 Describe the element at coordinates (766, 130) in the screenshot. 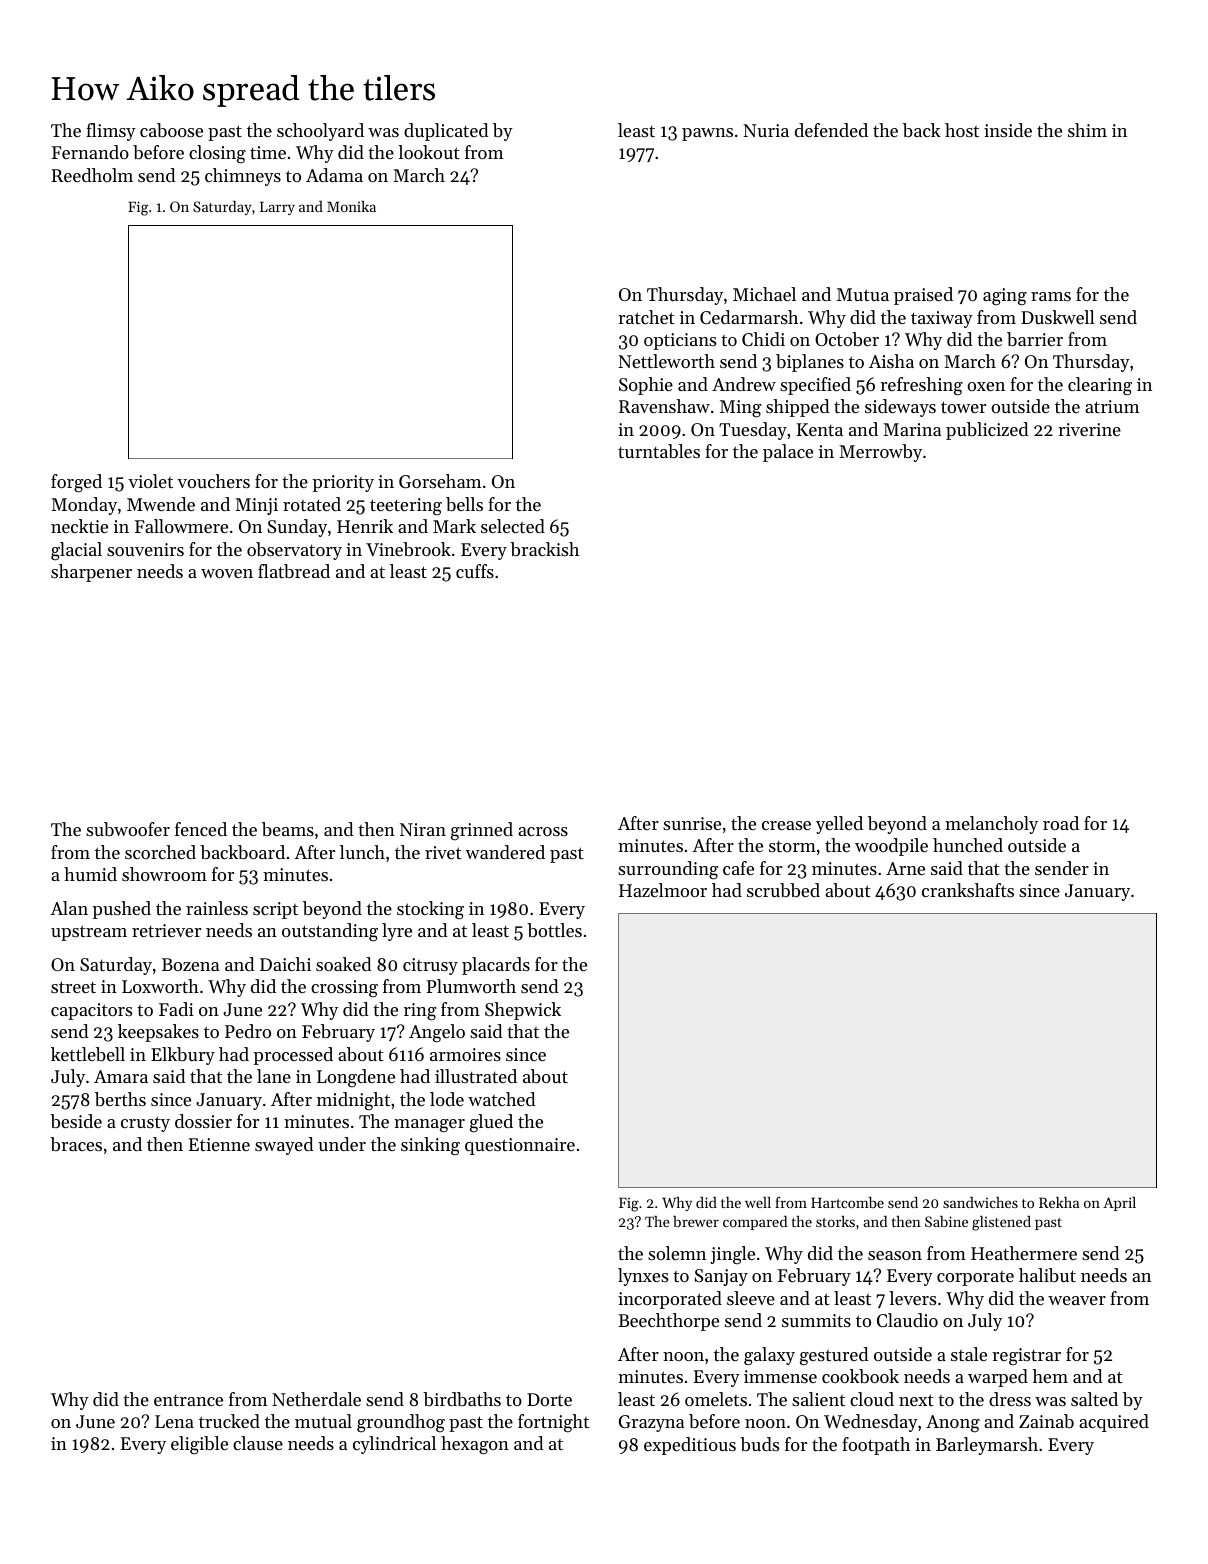

I see `Nuria` at that location.
